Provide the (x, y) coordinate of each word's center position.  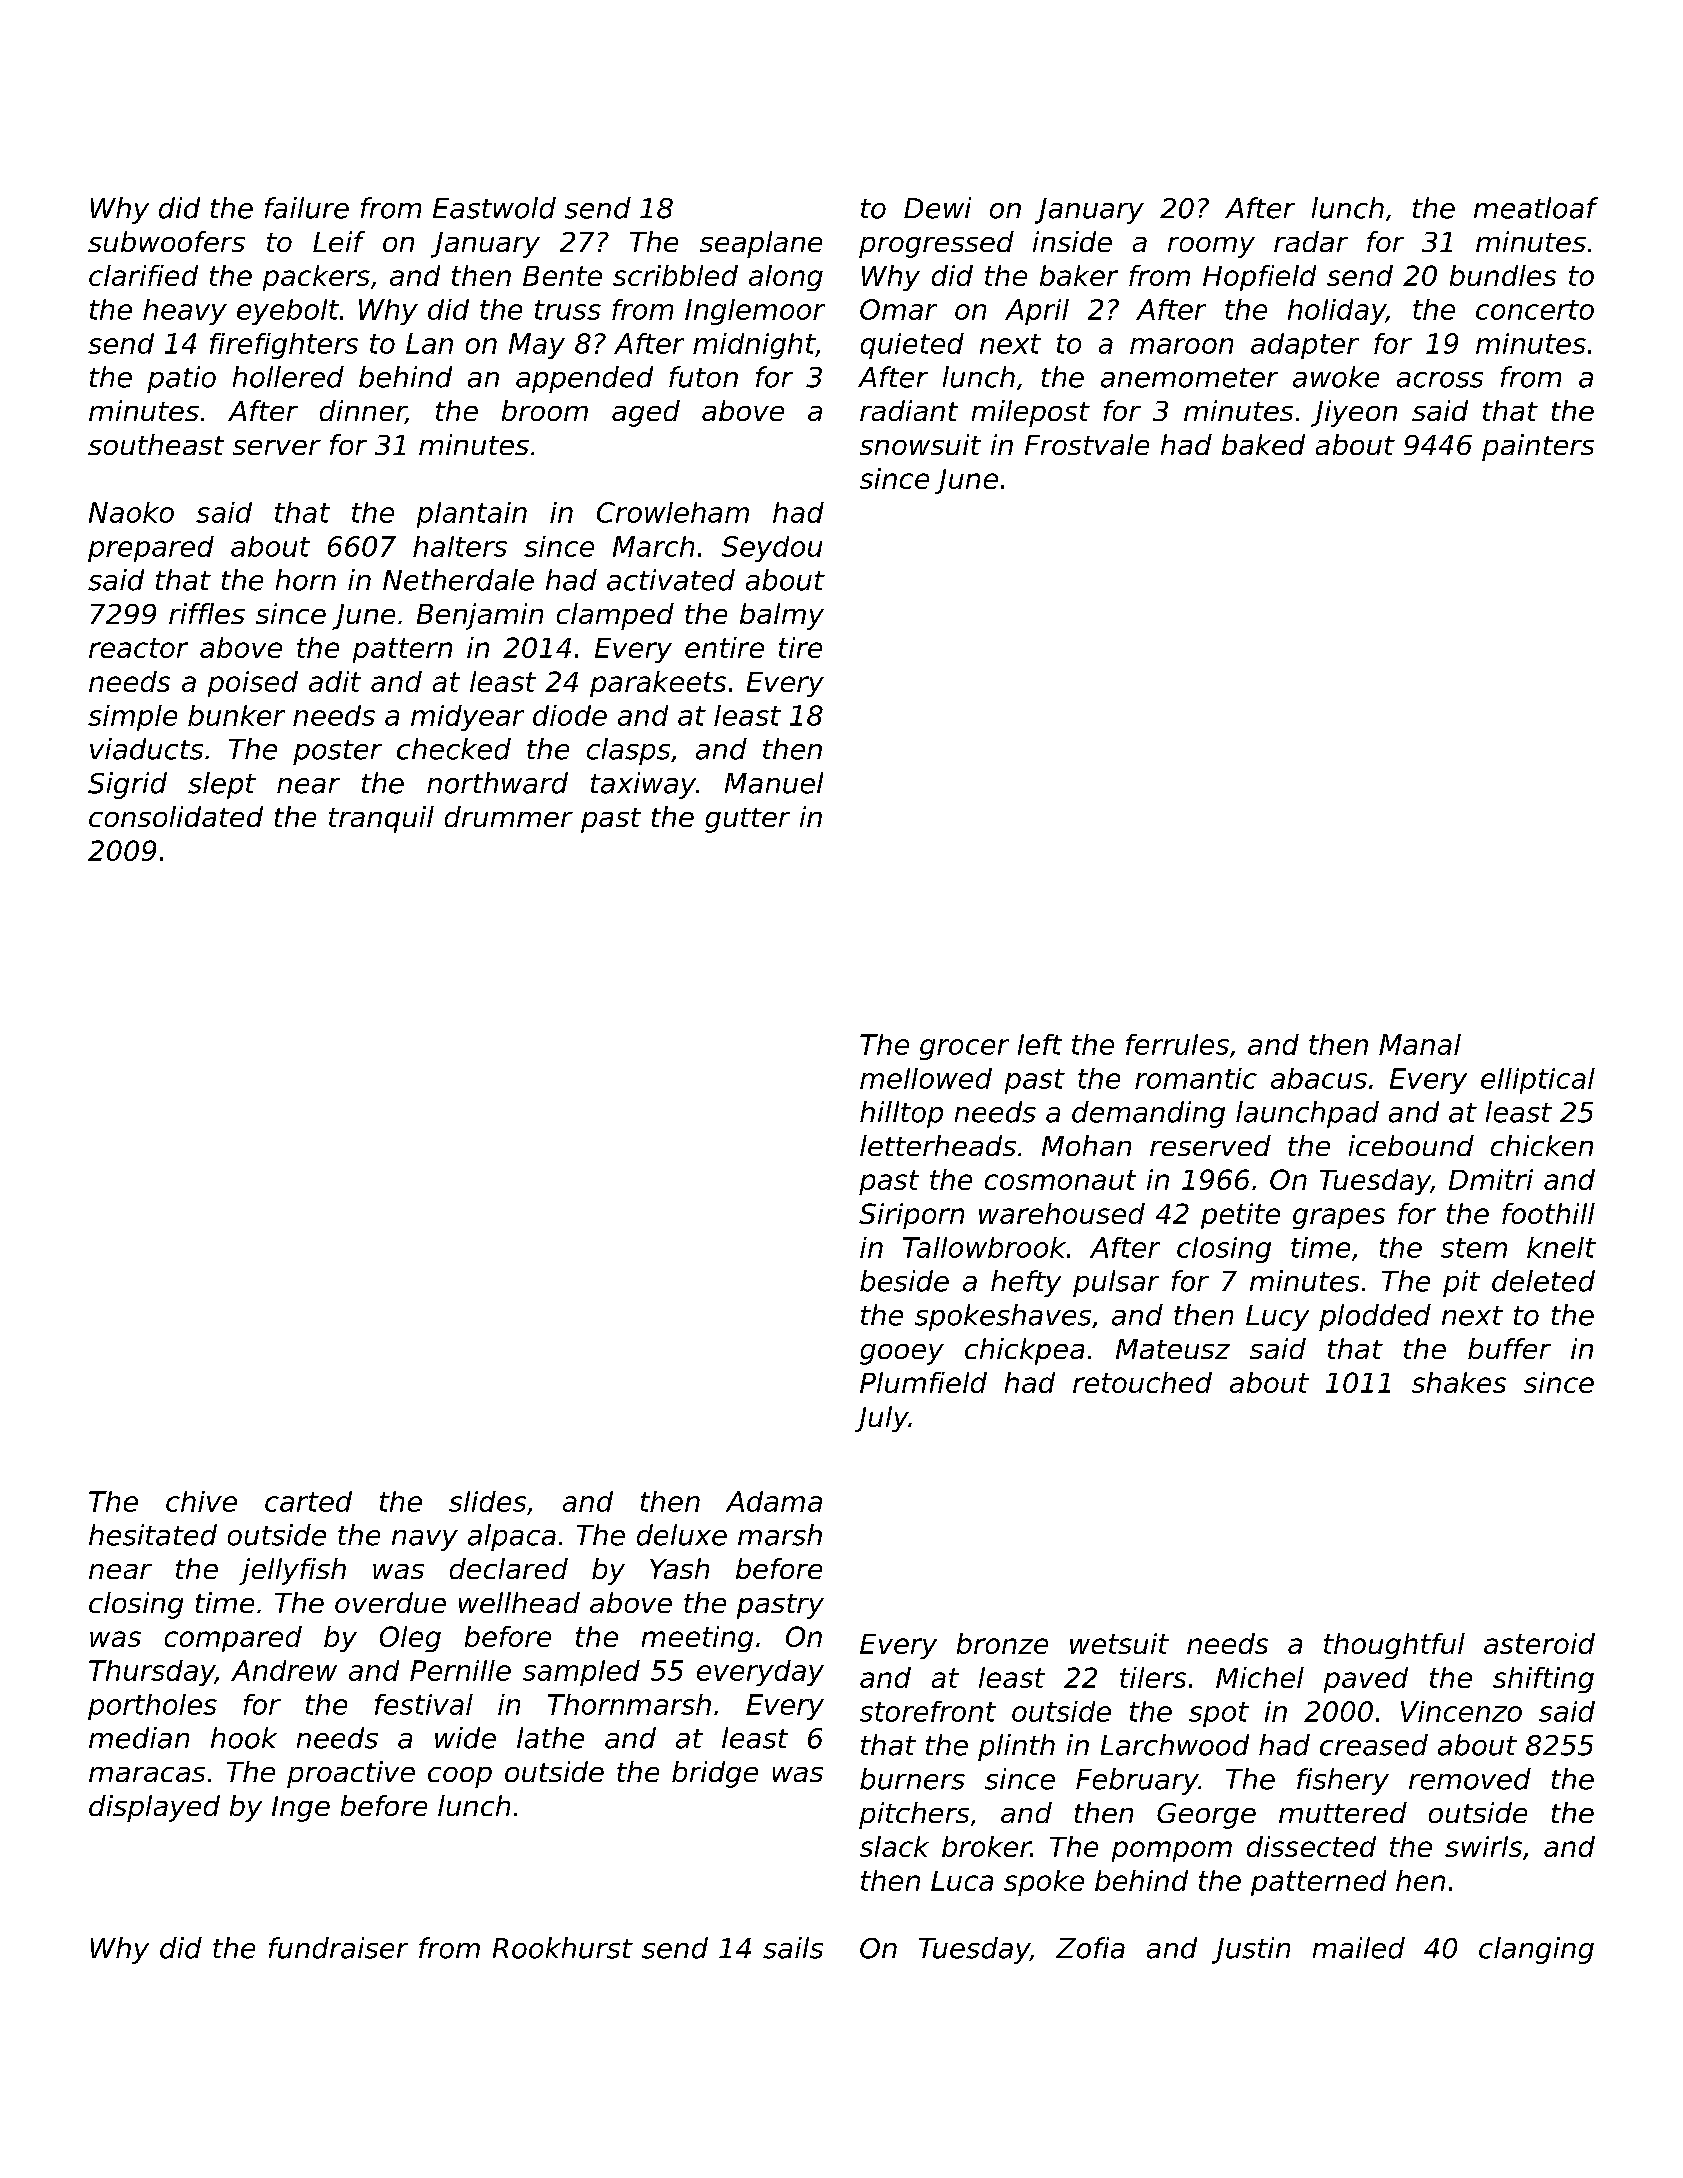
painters (1538, 447)
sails (793, 1948)
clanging (1536, 1950)
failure (307, 208)
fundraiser (338, 1948)
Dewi (937, 208)
